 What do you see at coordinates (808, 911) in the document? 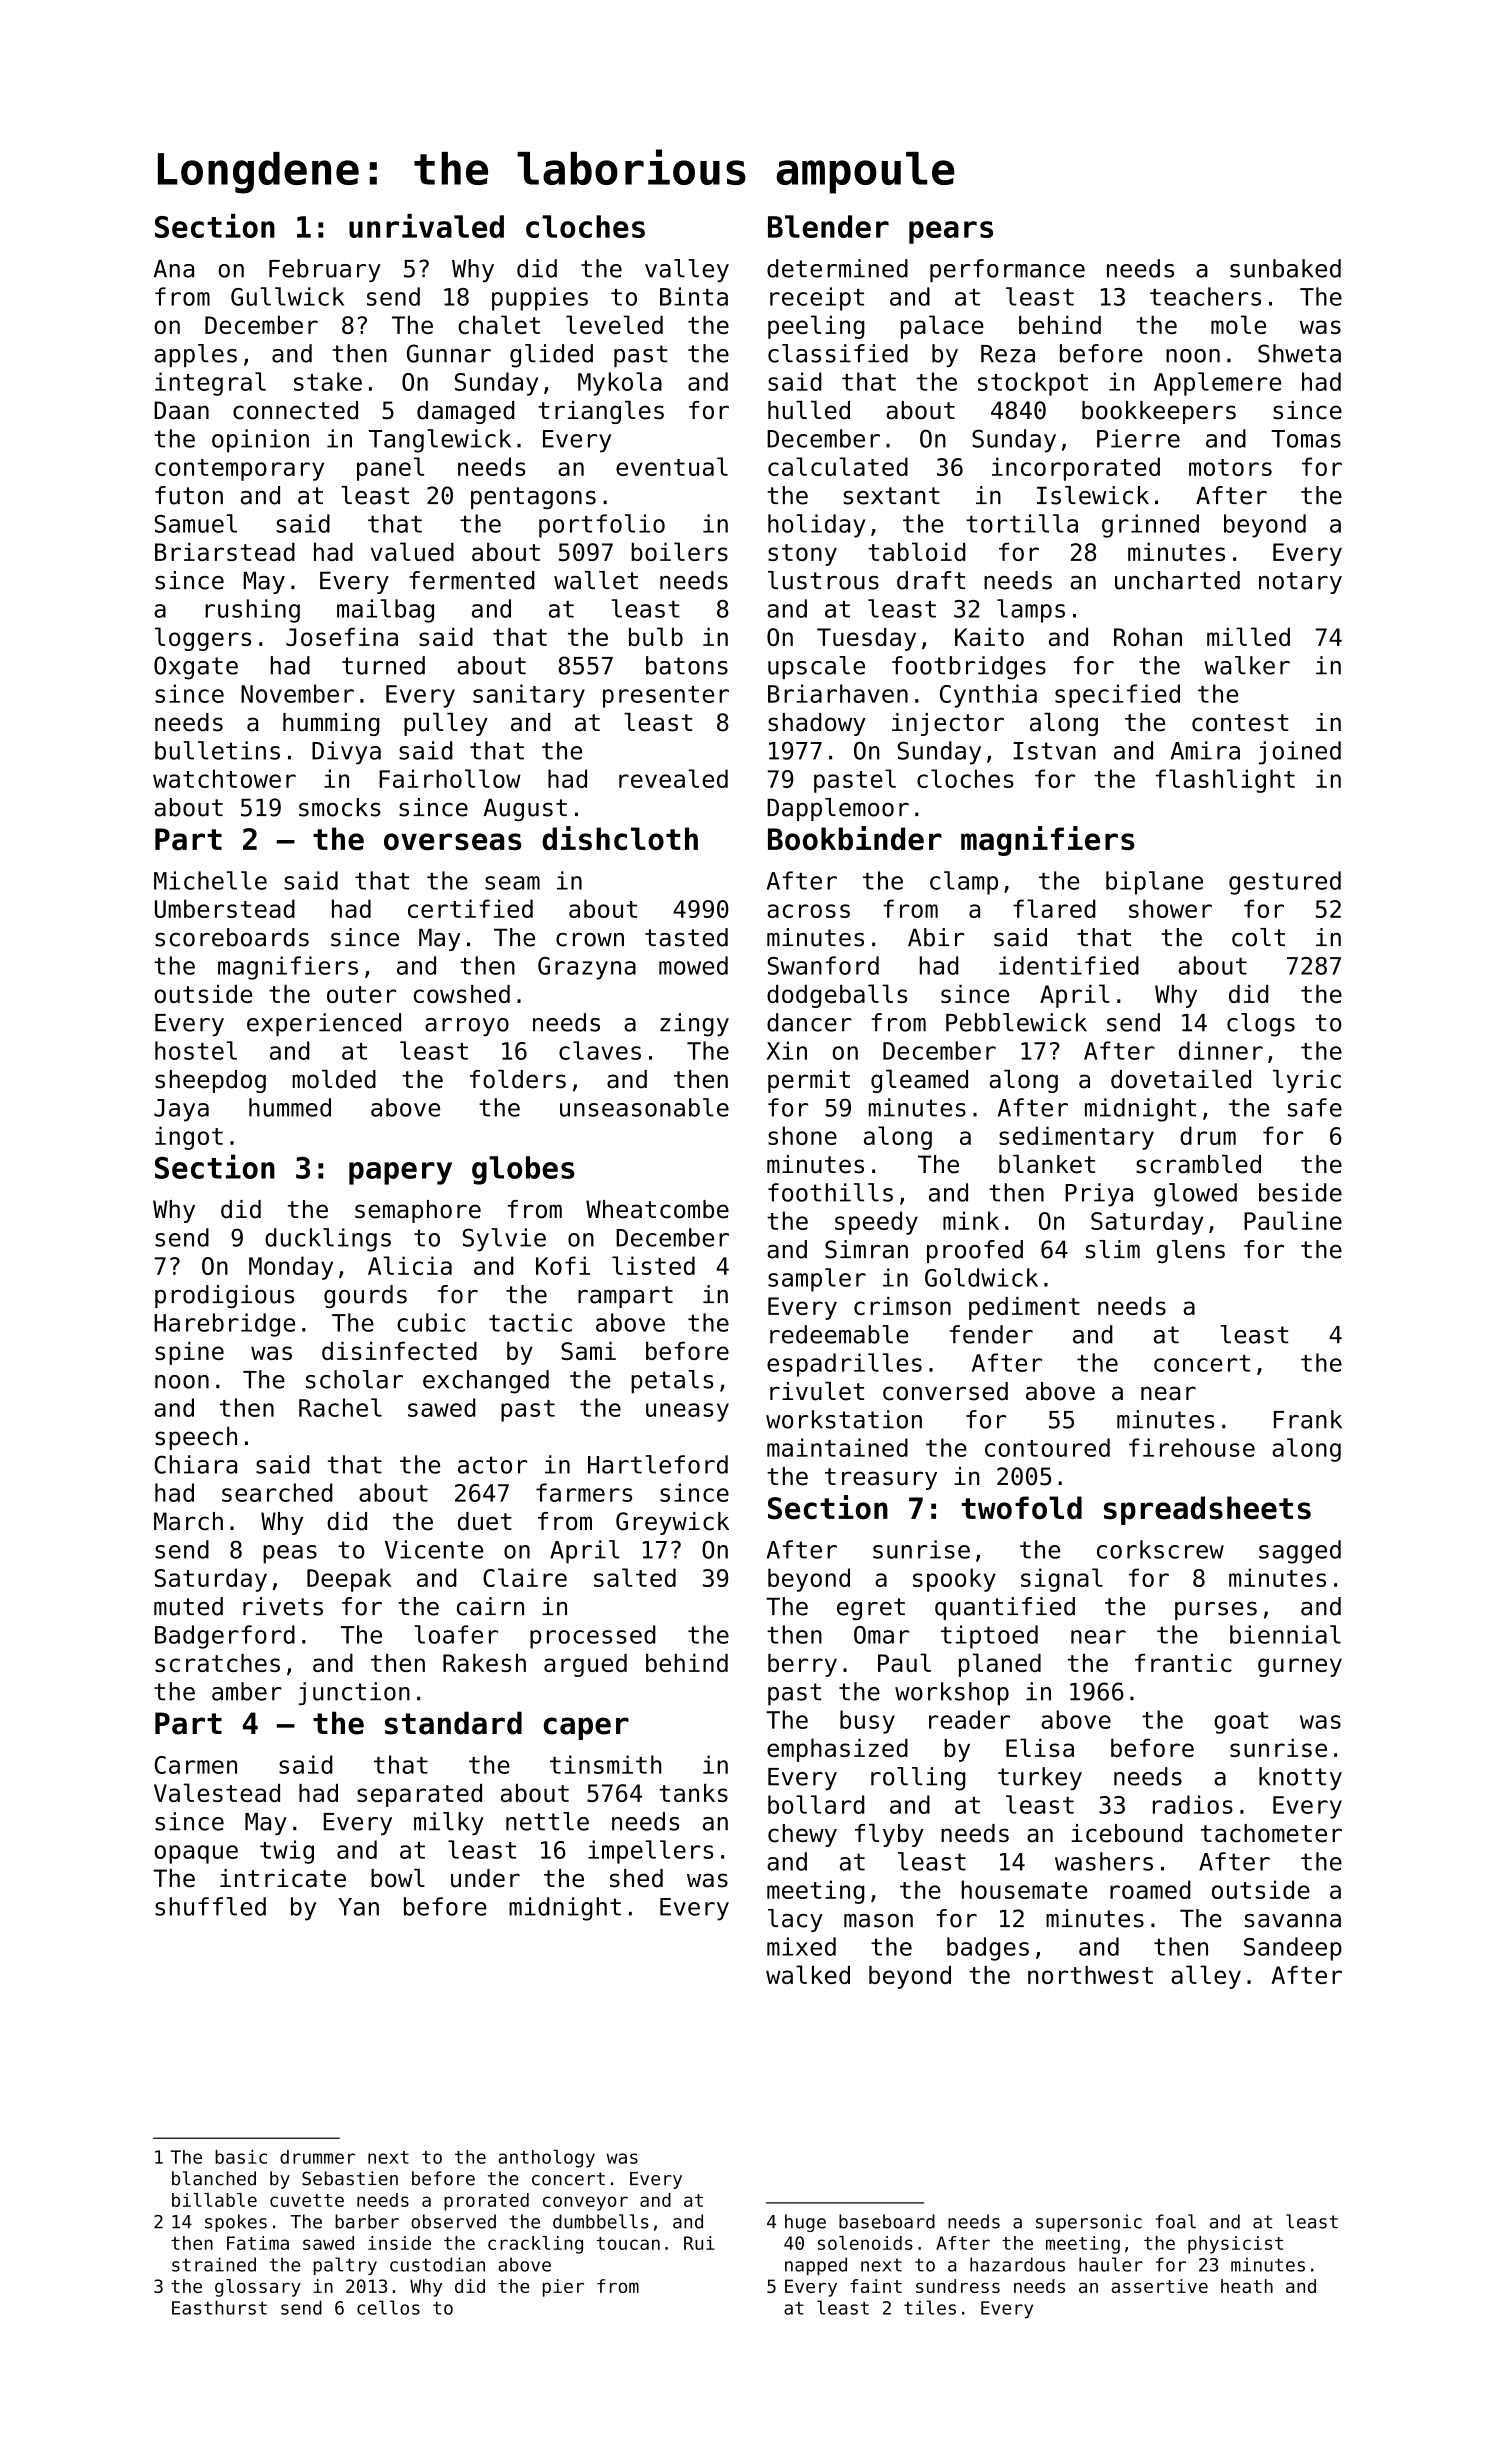
I see `across` at bounding box center [808, 911].
